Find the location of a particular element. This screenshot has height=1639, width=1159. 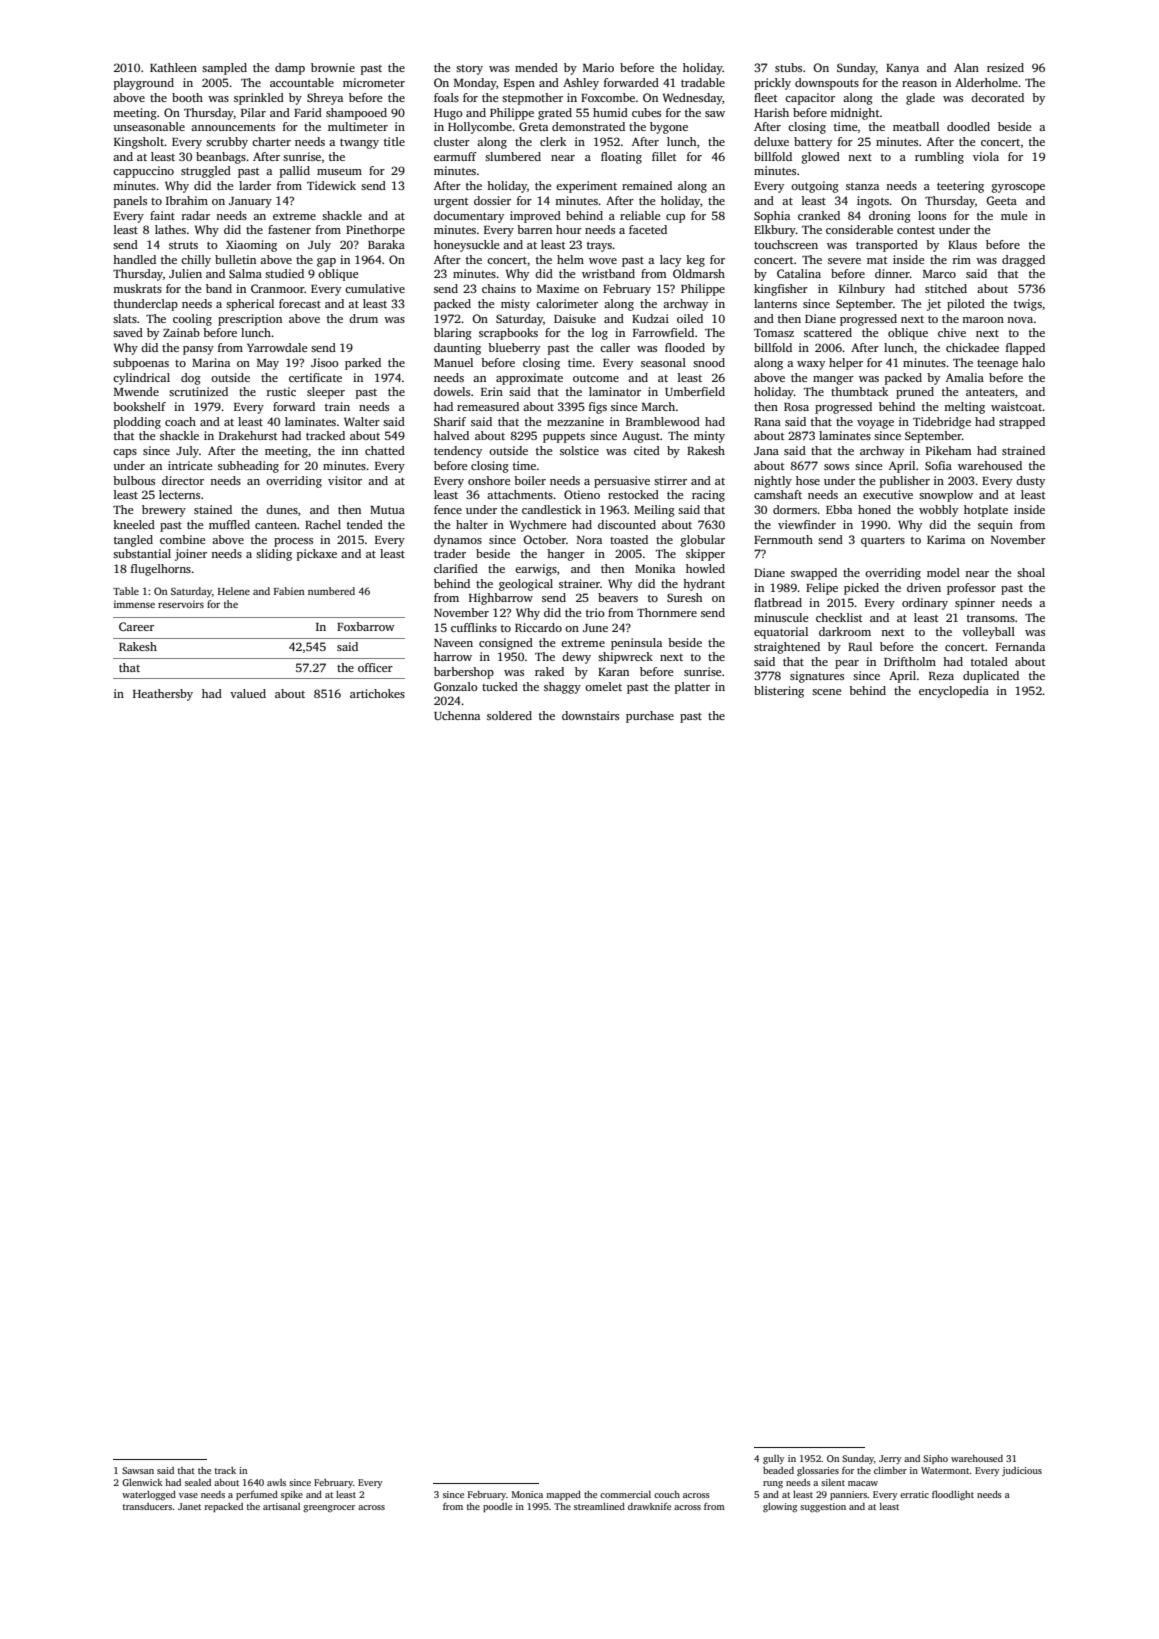

Sawsan is located at coordinates (138, 1470).
